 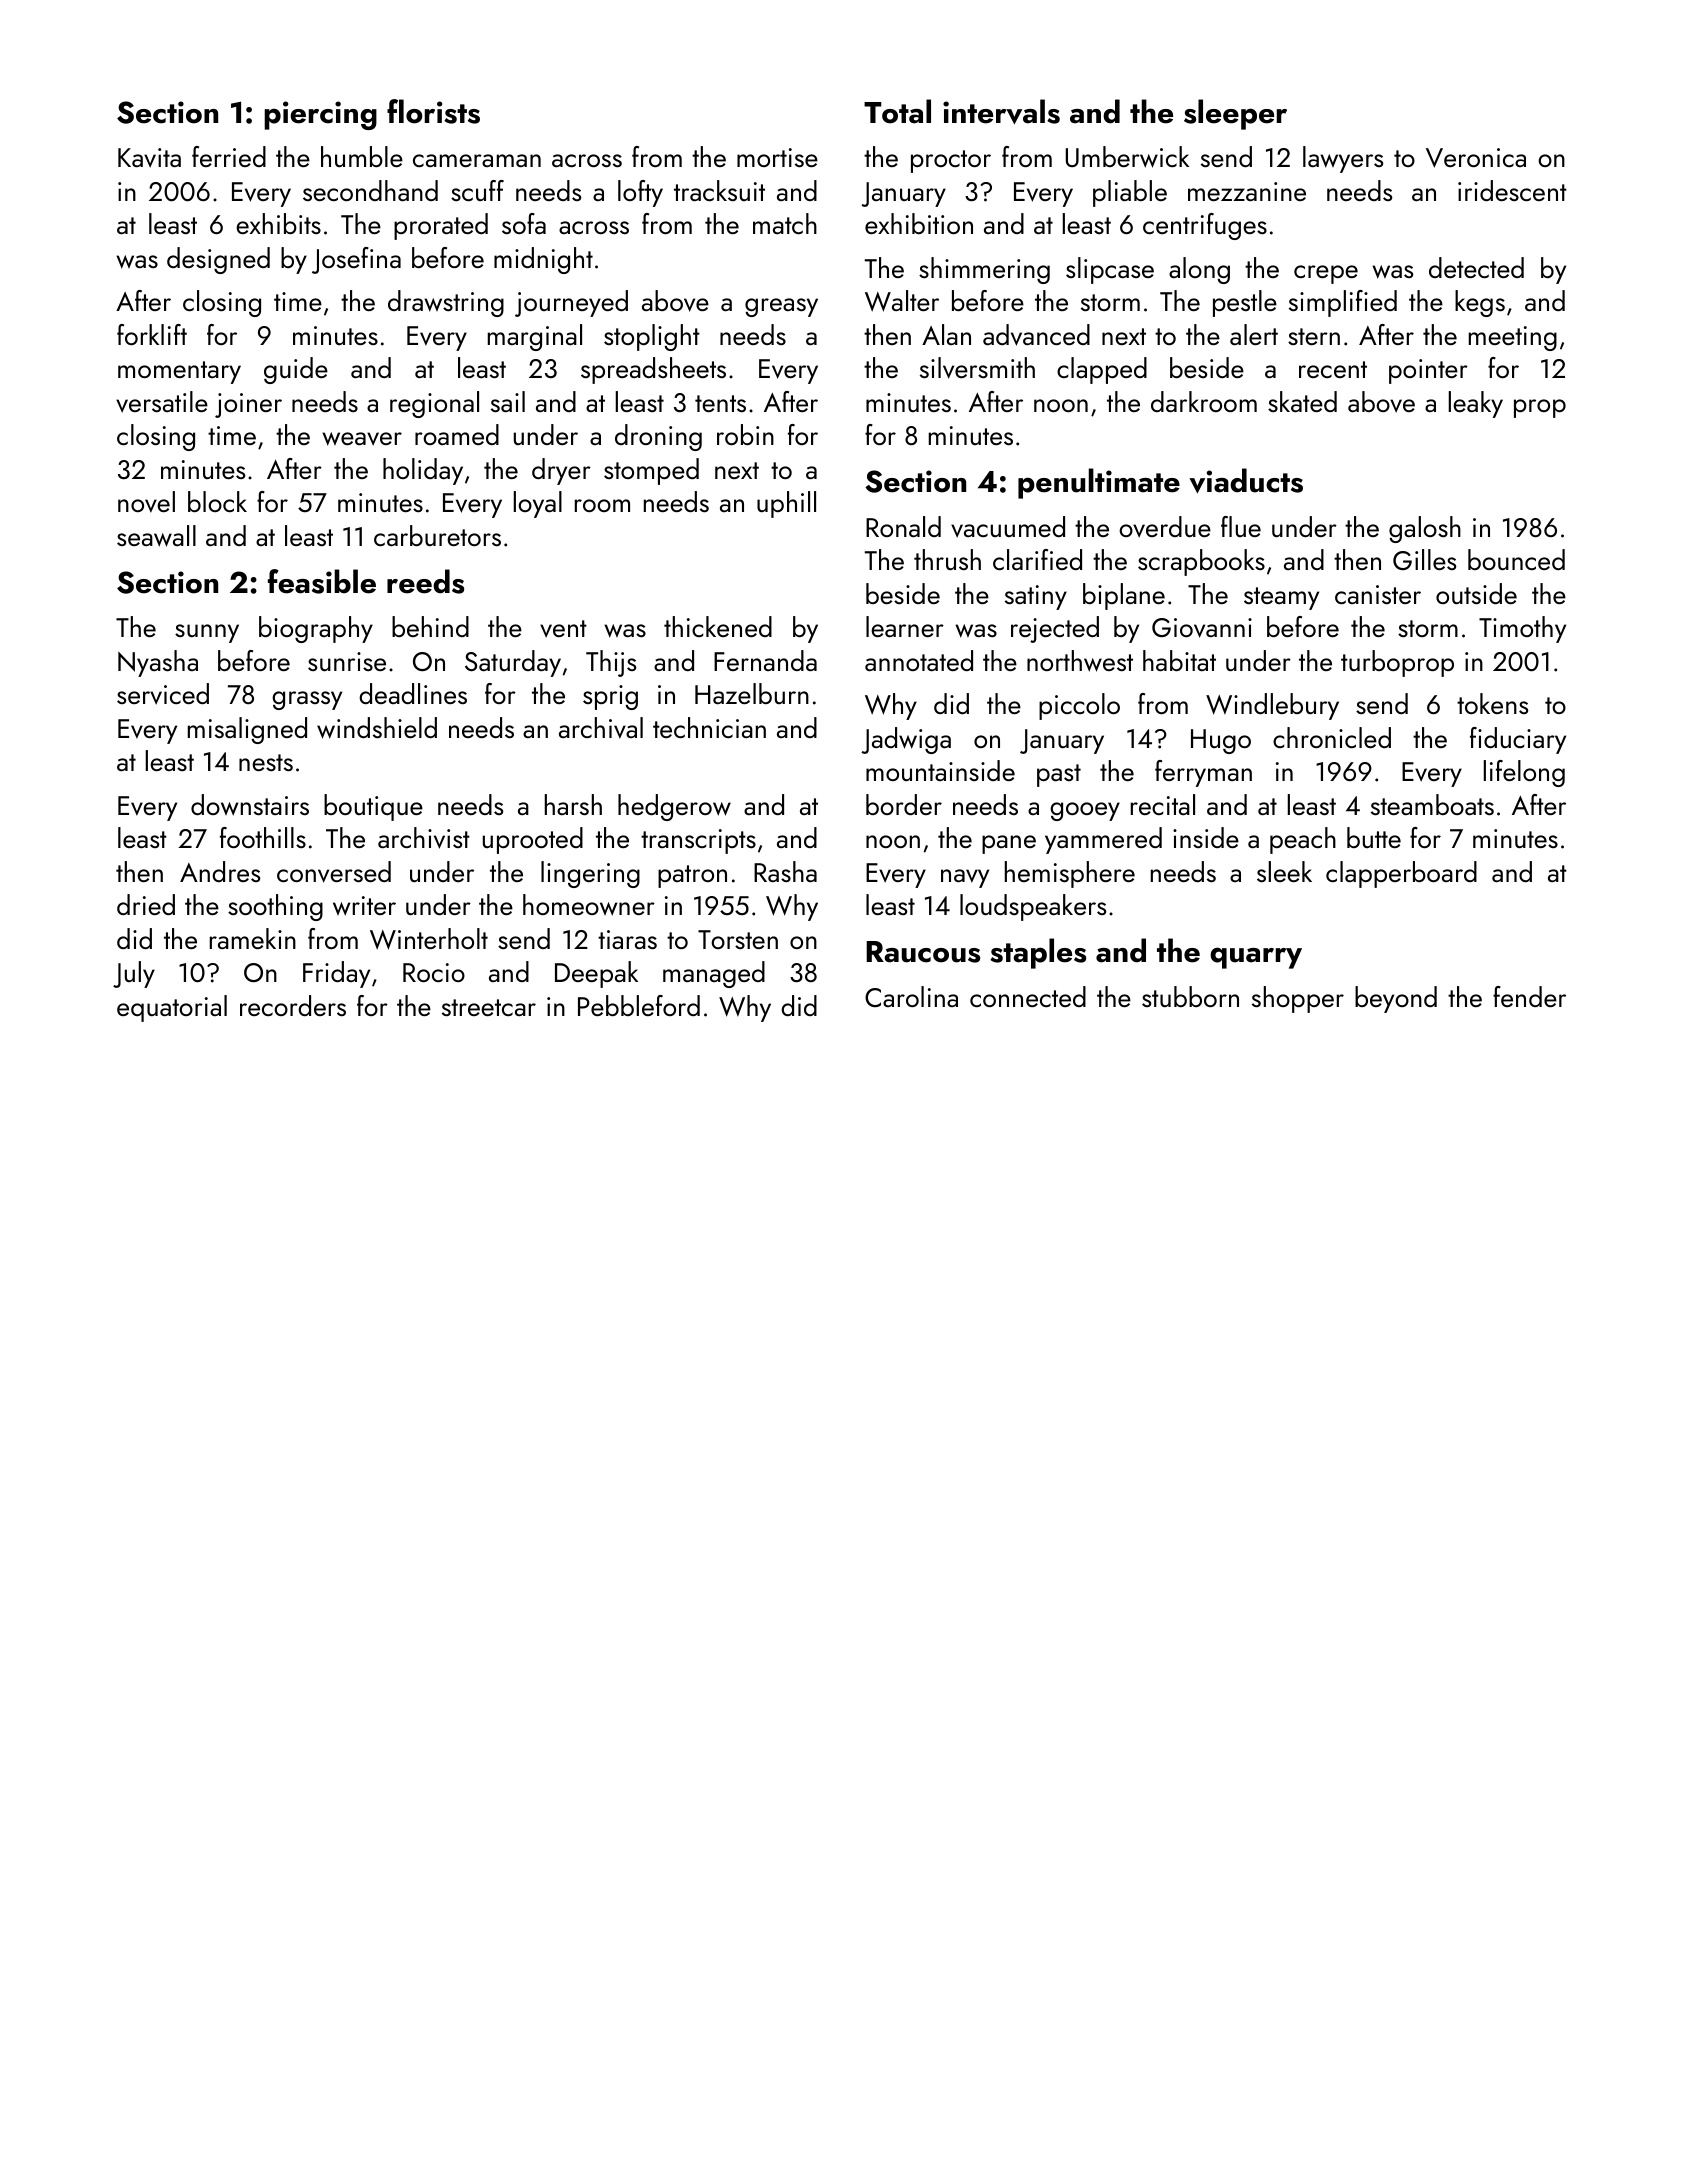 I want to click on beyond, so click(x=1396, y=999).
